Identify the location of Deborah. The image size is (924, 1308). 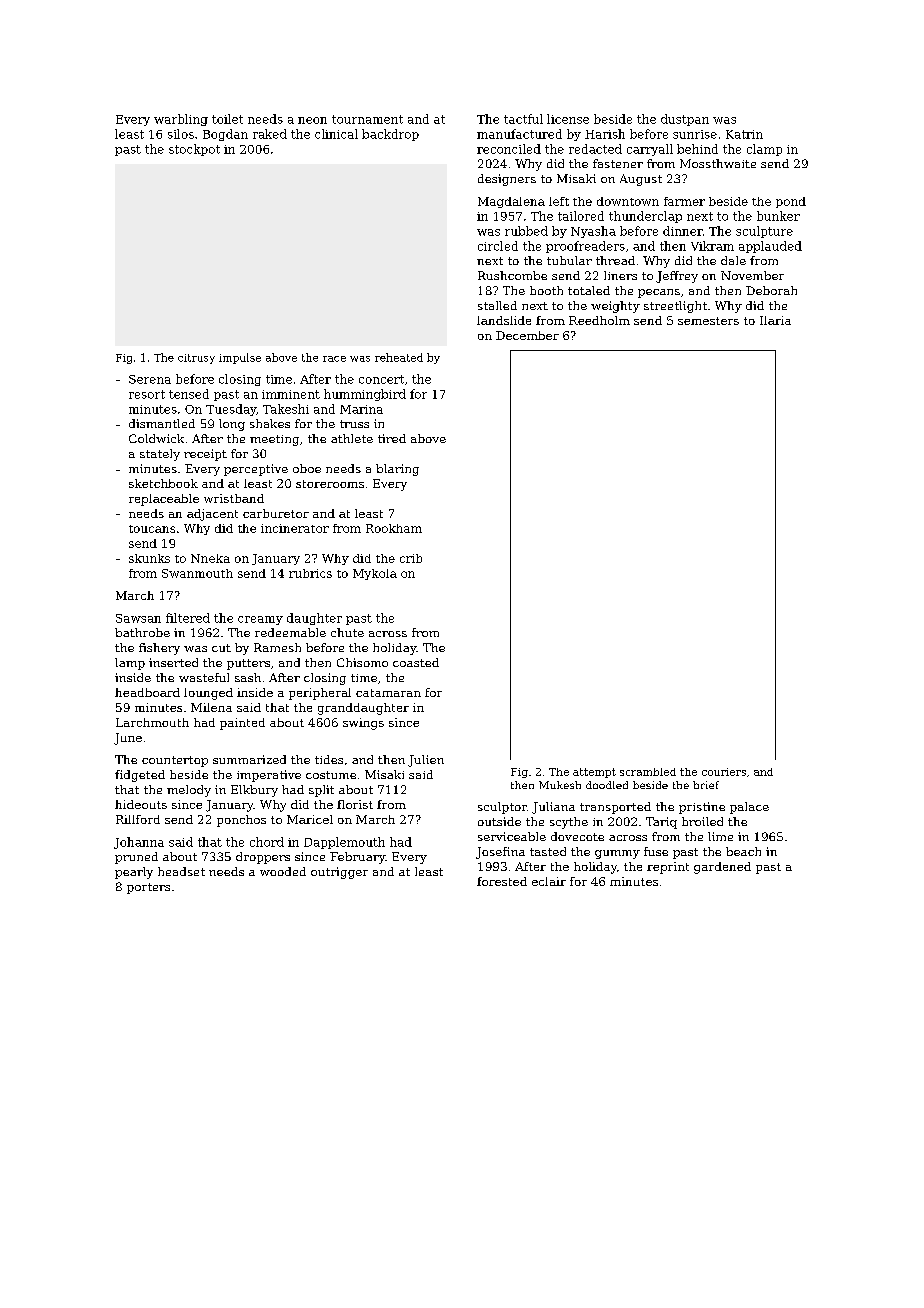
(771, 290).
